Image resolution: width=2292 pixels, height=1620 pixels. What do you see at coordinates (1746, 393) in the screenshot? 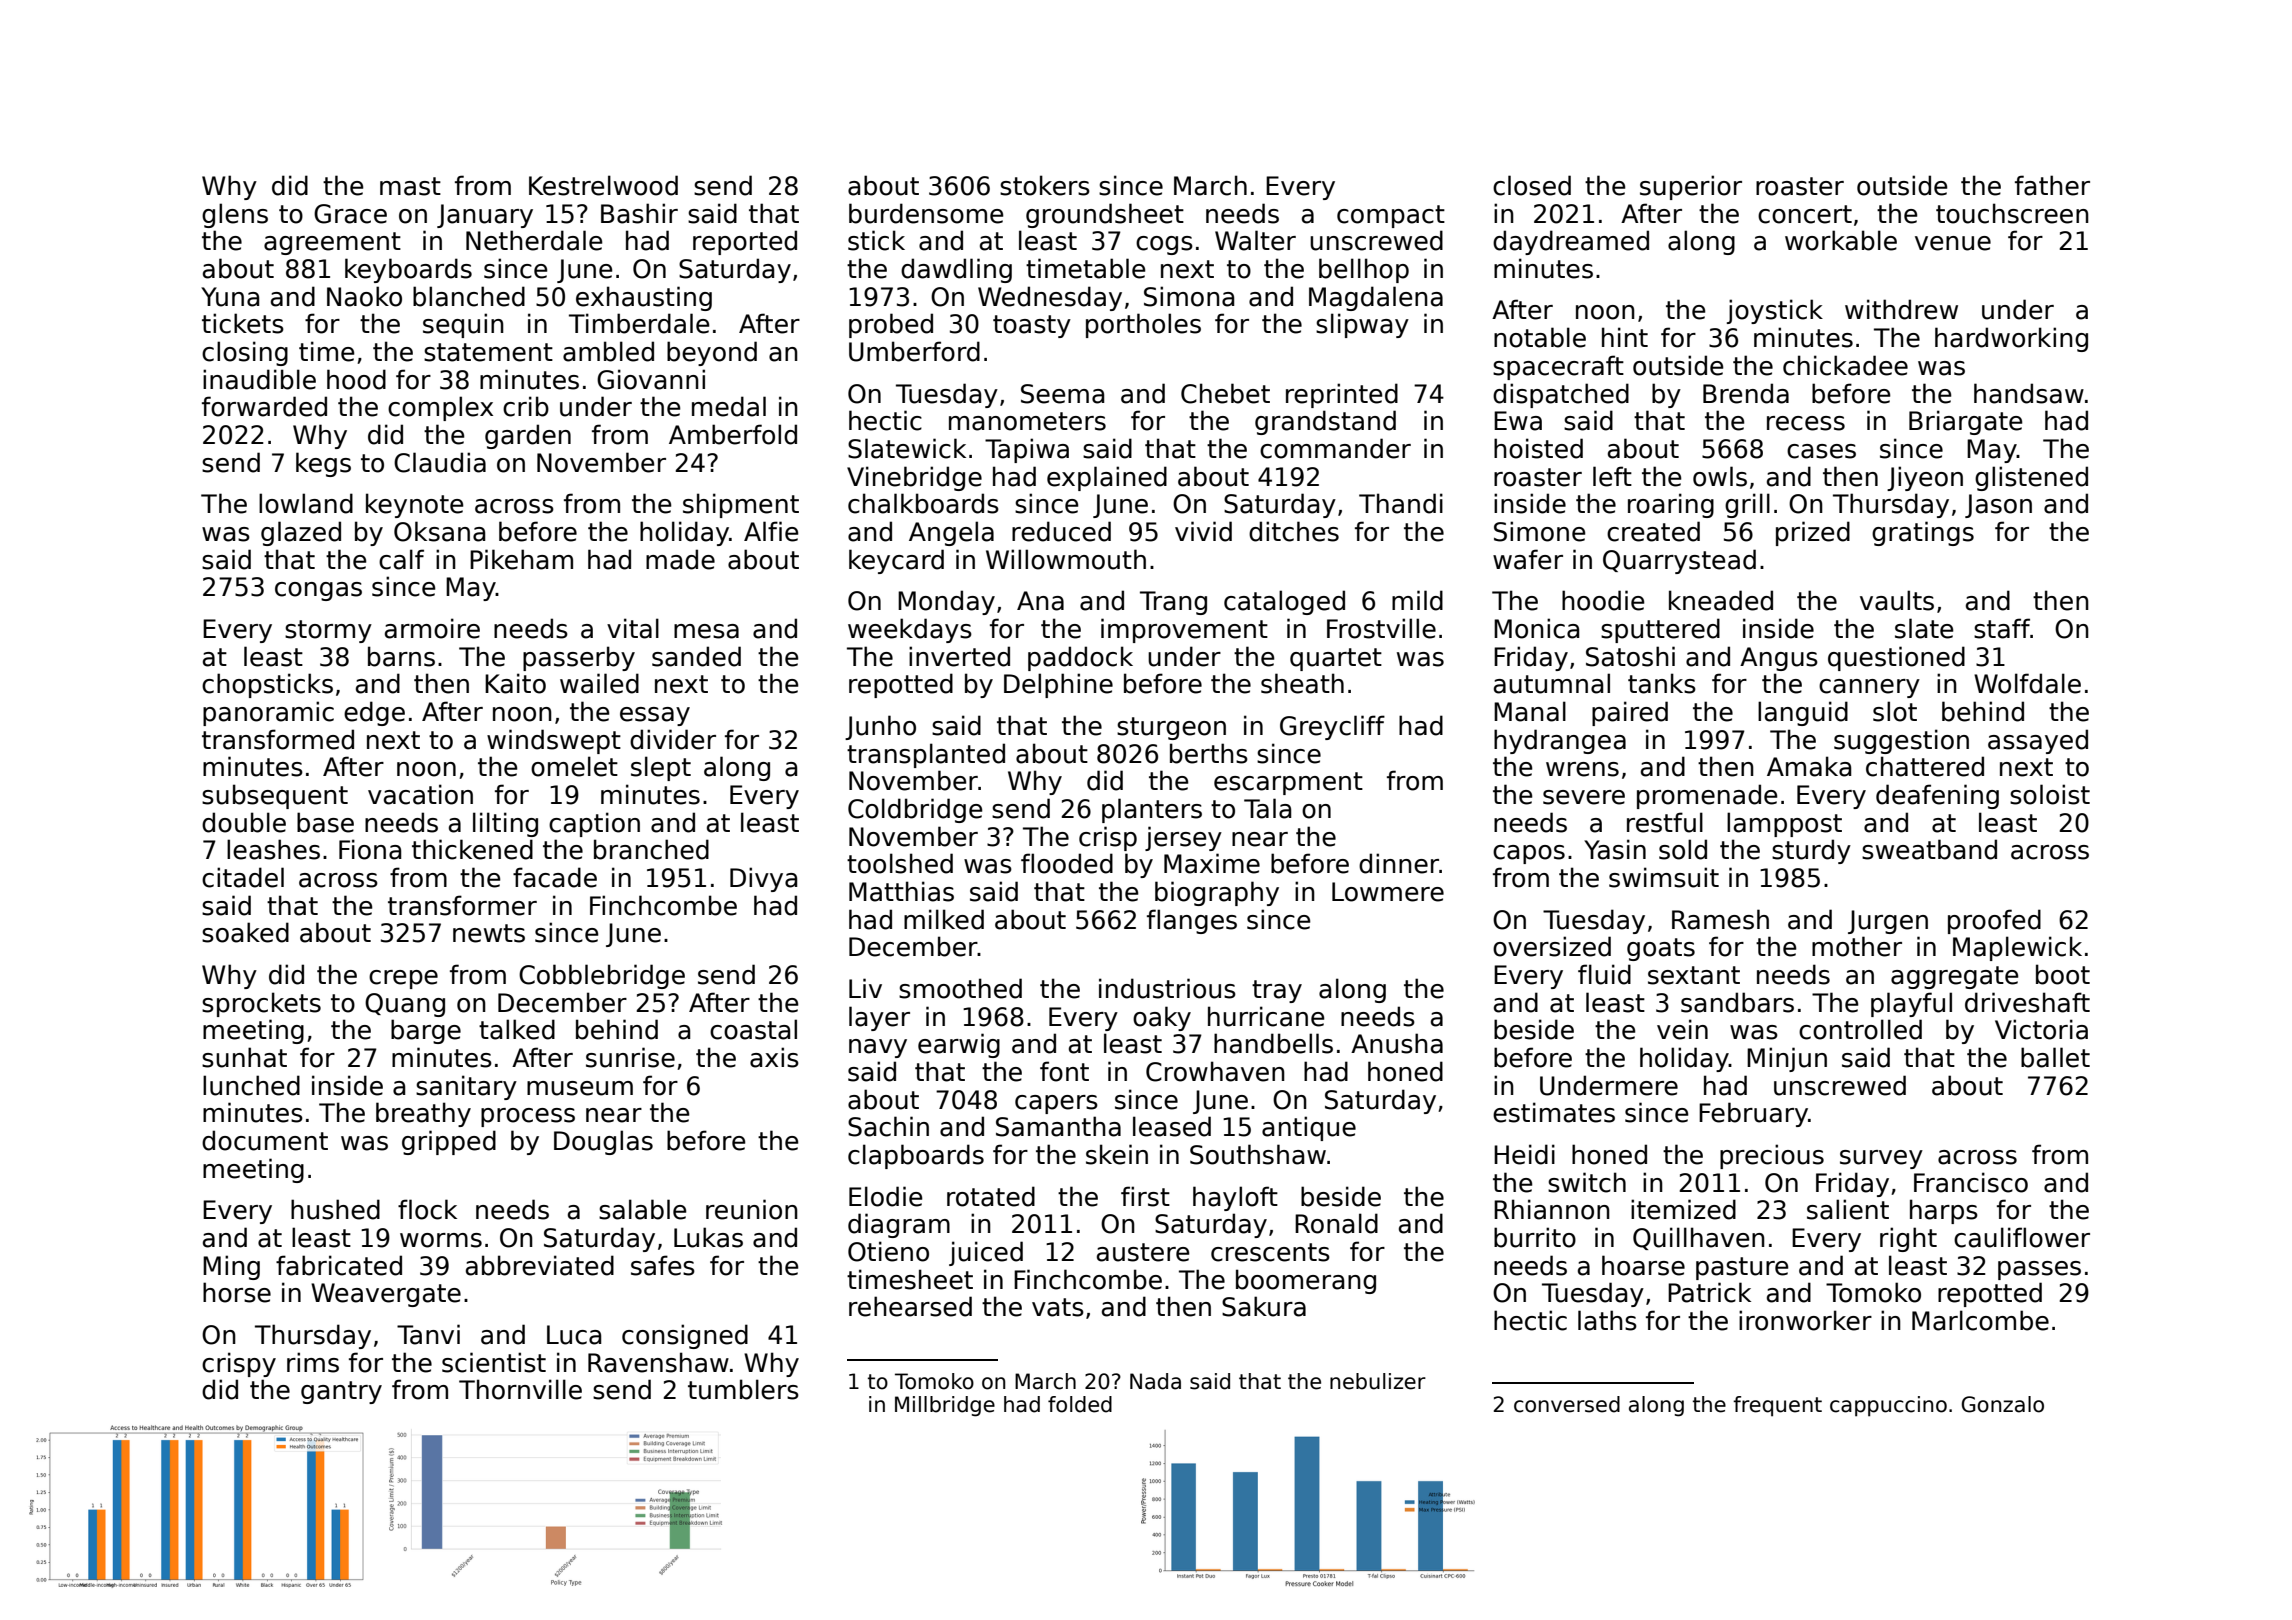
I see `Brenda` at bounding box center [1746, 393].
